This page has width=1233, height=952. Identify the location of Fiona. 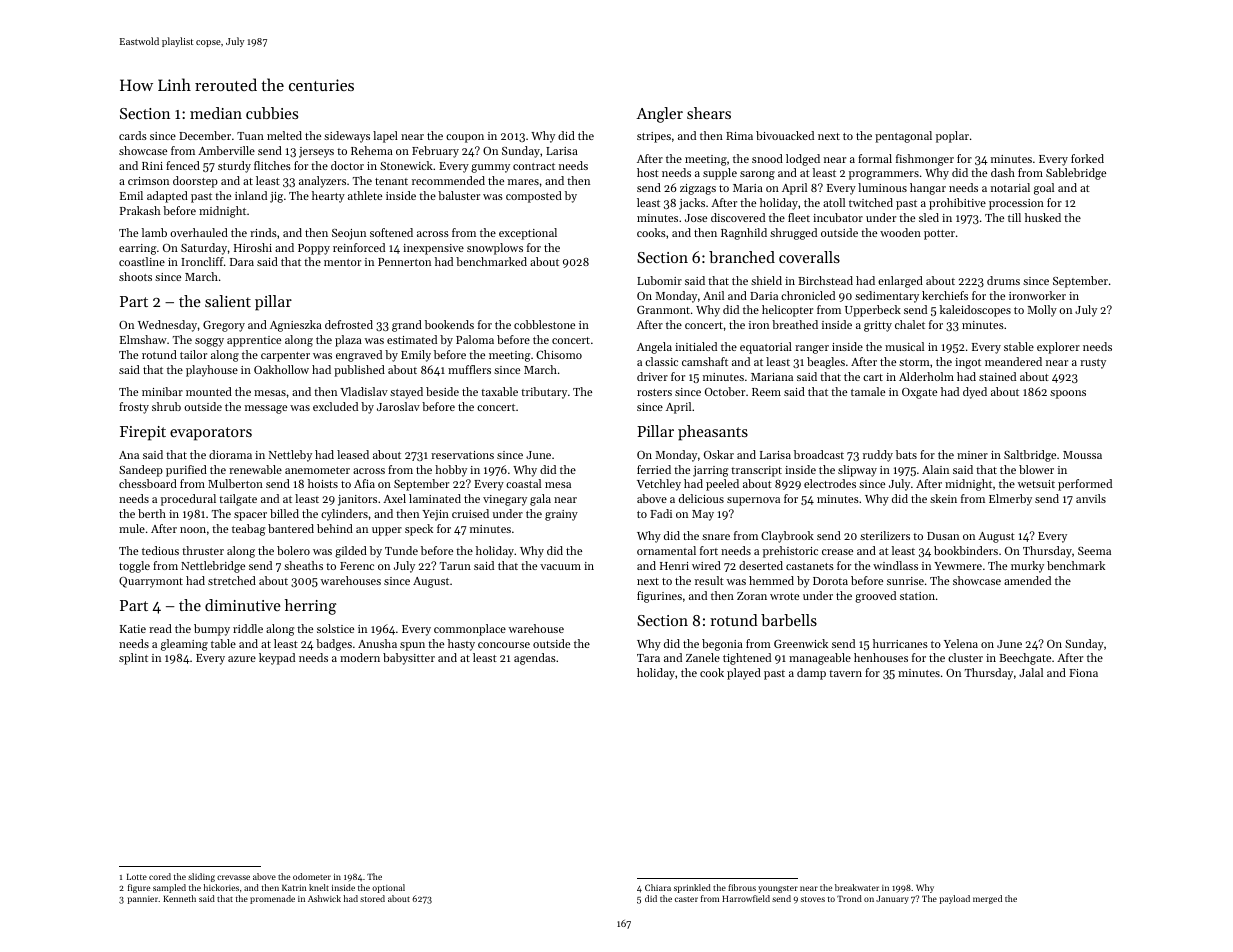
(1083, 673).
